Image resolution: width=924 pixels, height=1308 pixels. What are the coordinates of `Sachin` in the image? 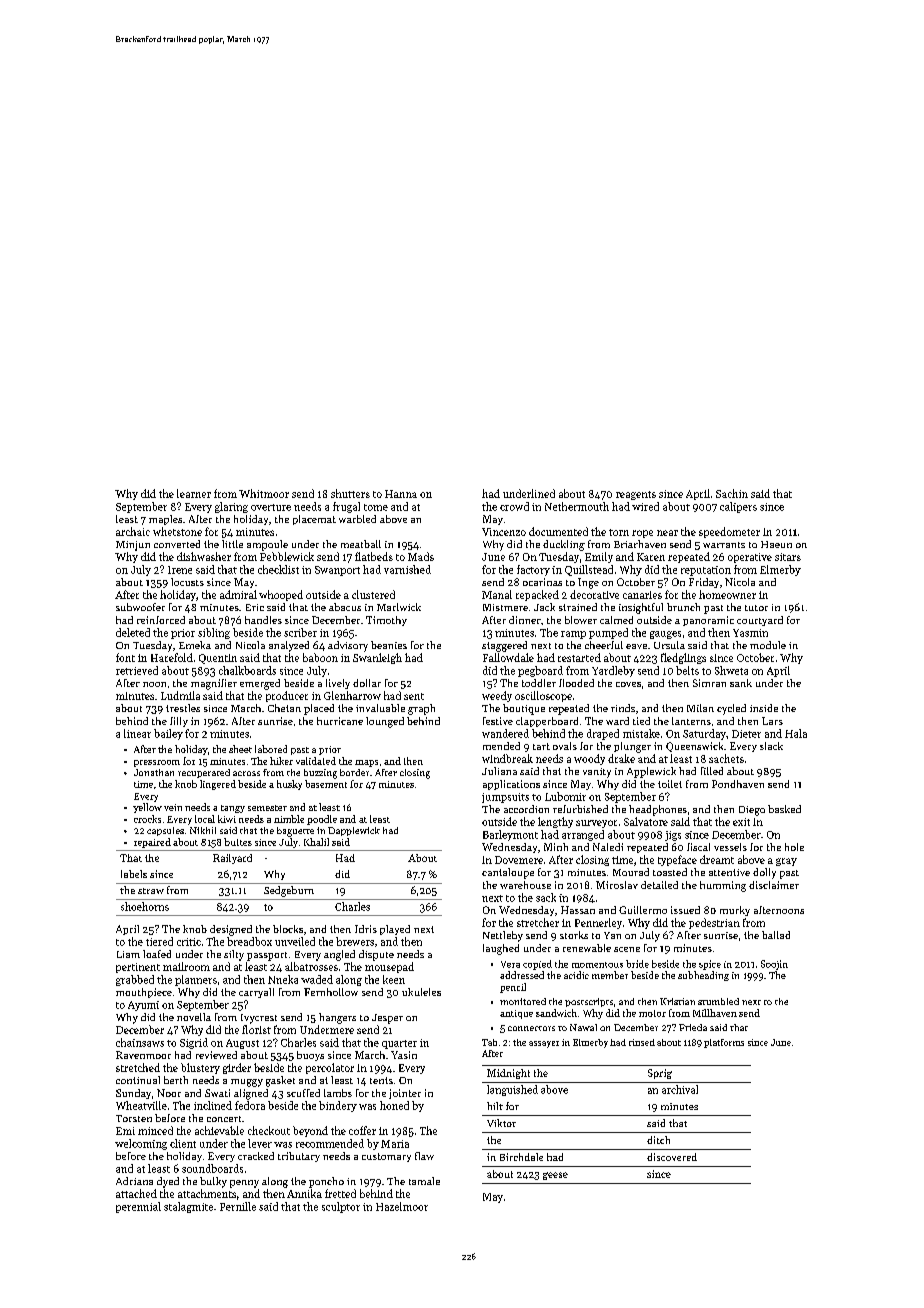 It's located at (732, 493).
